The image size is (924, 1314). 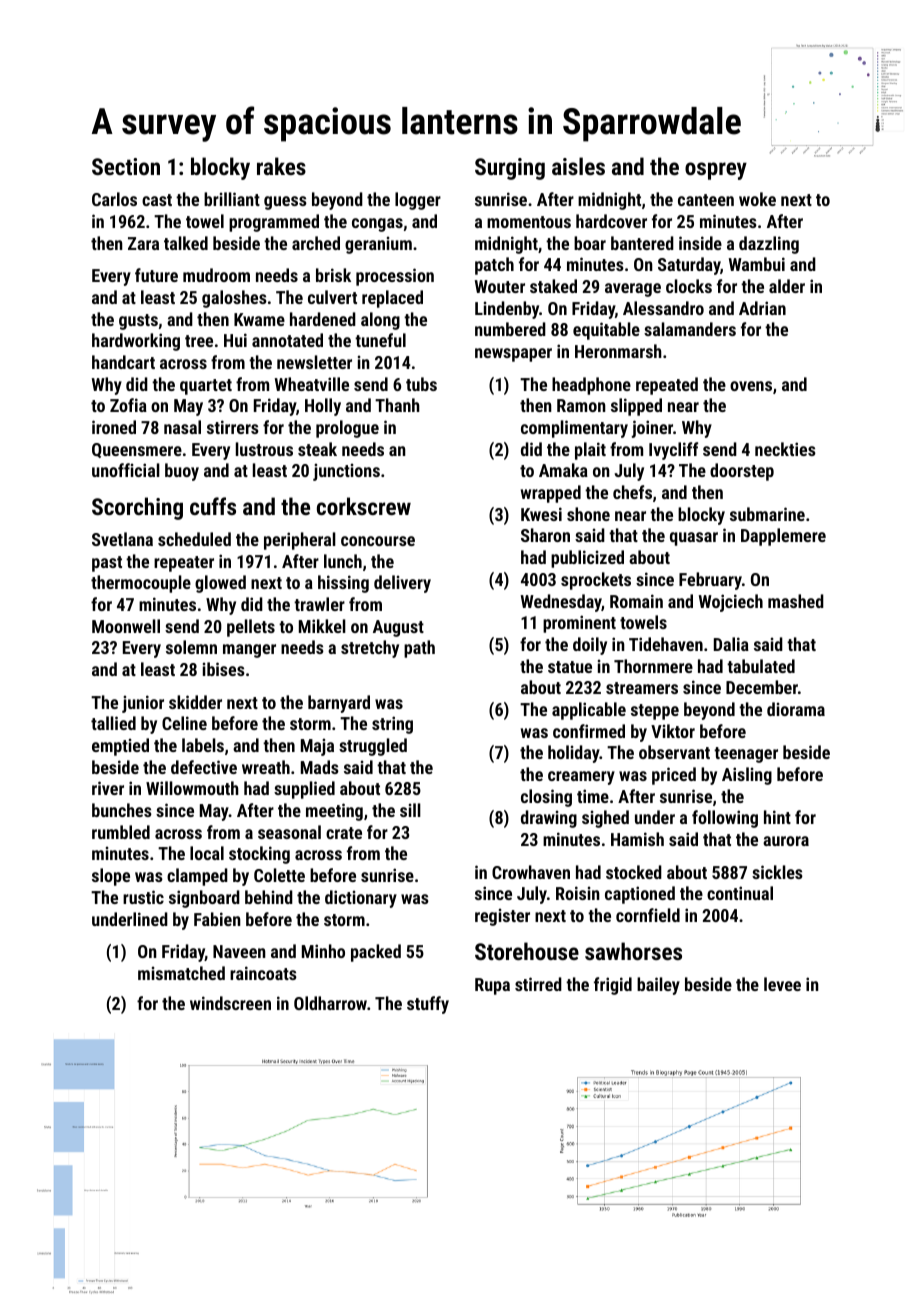 What do you see at coordinates (281, 166) in the page?
I see `rakes` at bounding box center [281, 166].
